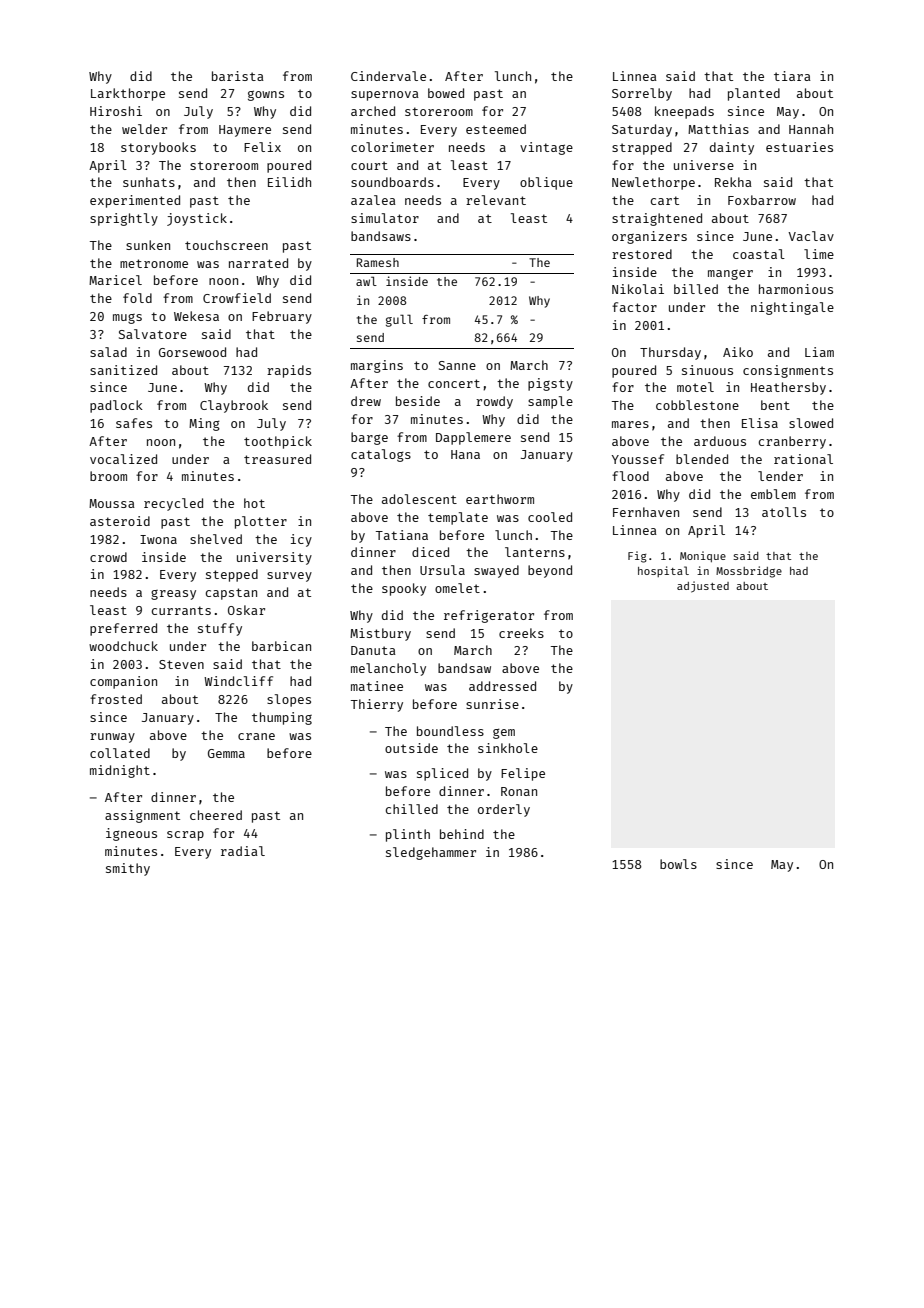 The height and width of the screenshot is (1308, 924). I want to click on relevant, so click(496, 200).
